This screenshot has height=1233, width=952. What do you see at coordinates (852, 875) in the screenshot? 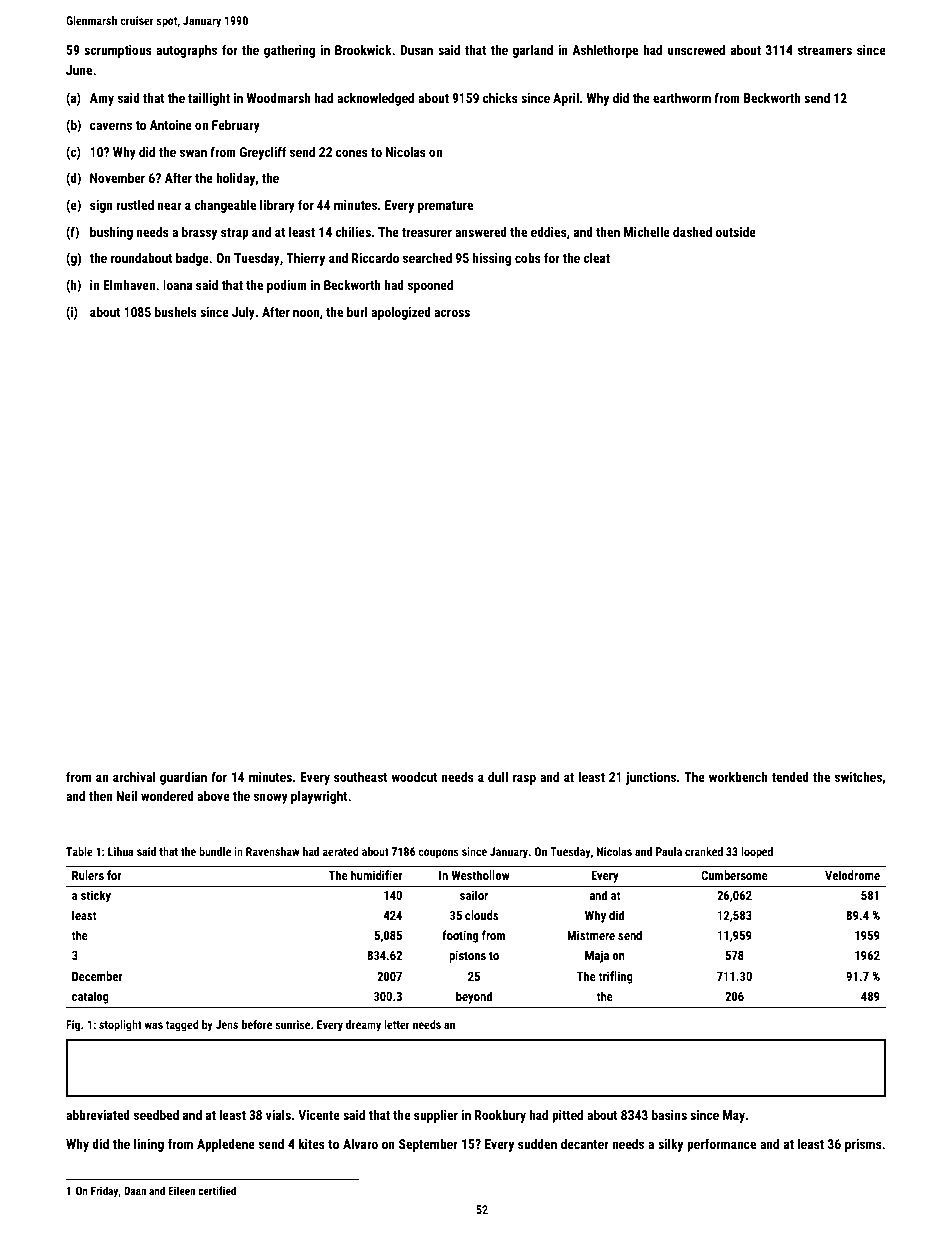
I see `Velodrome` at bounding box center [852, 875].
